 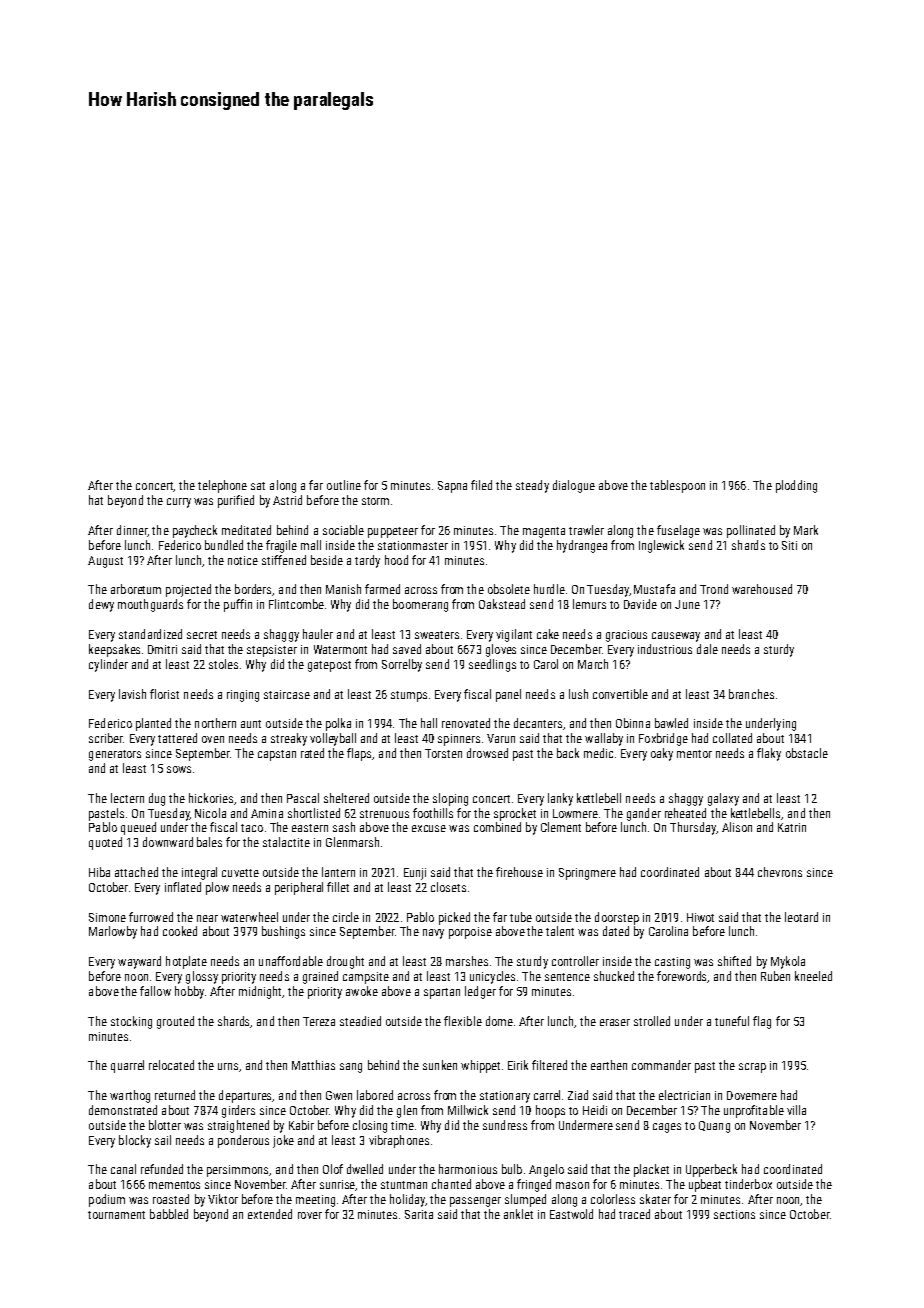 I want to click on lectern, so click(x=127, y=798).
